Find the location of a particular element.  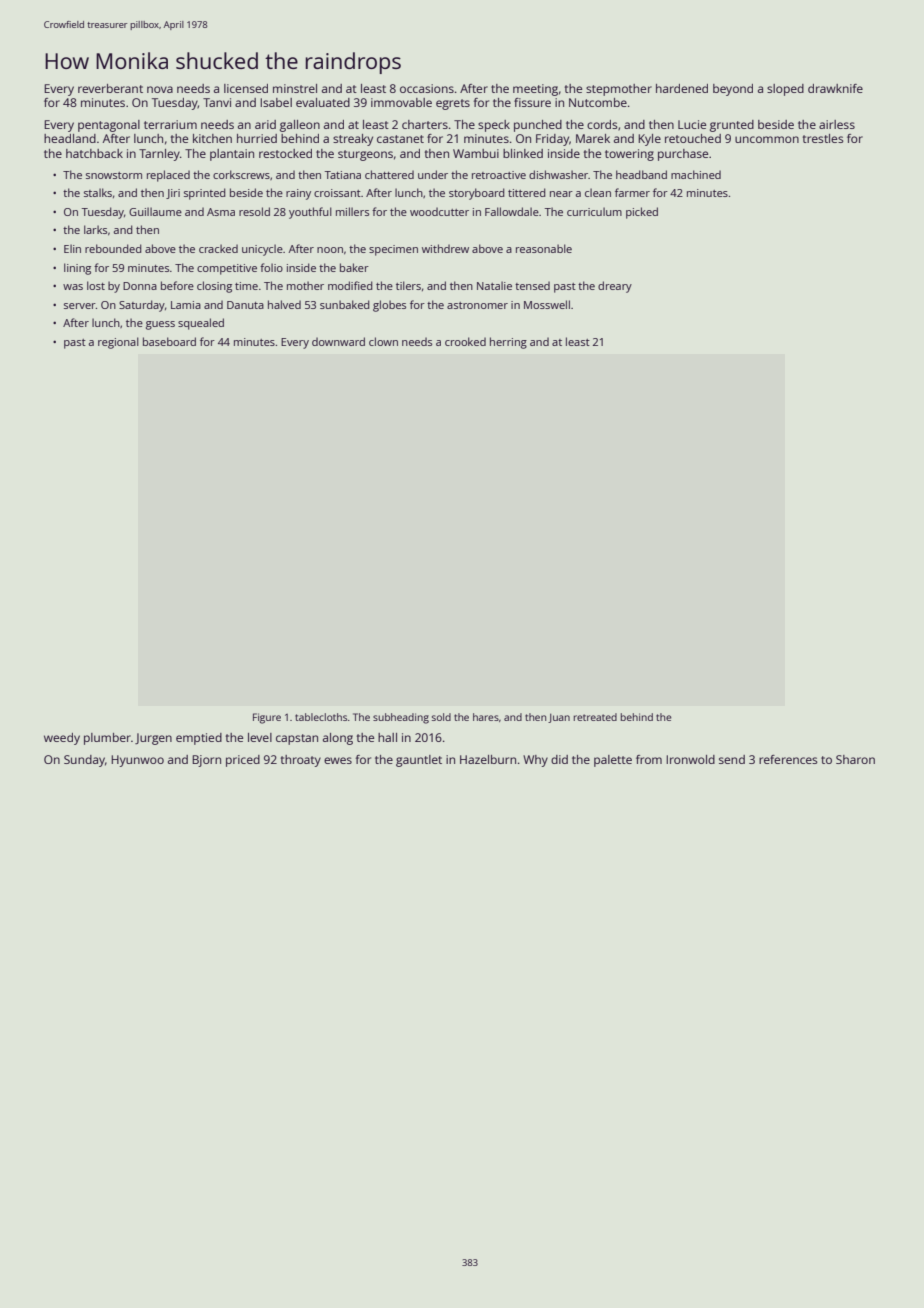

Juan is located at coordinates (559, 718).
